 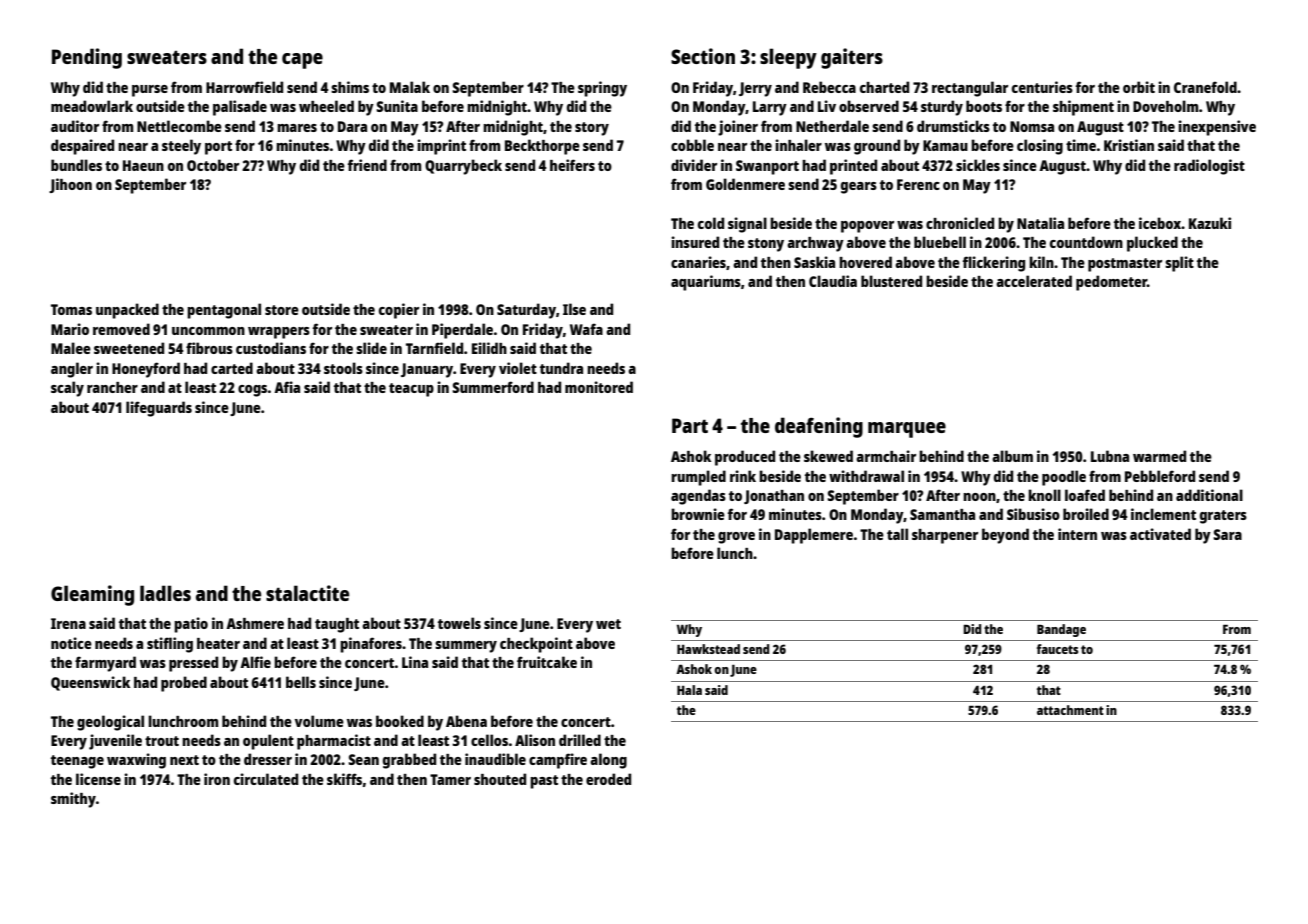 I want to click on springy, so click(x=602, y=89).
